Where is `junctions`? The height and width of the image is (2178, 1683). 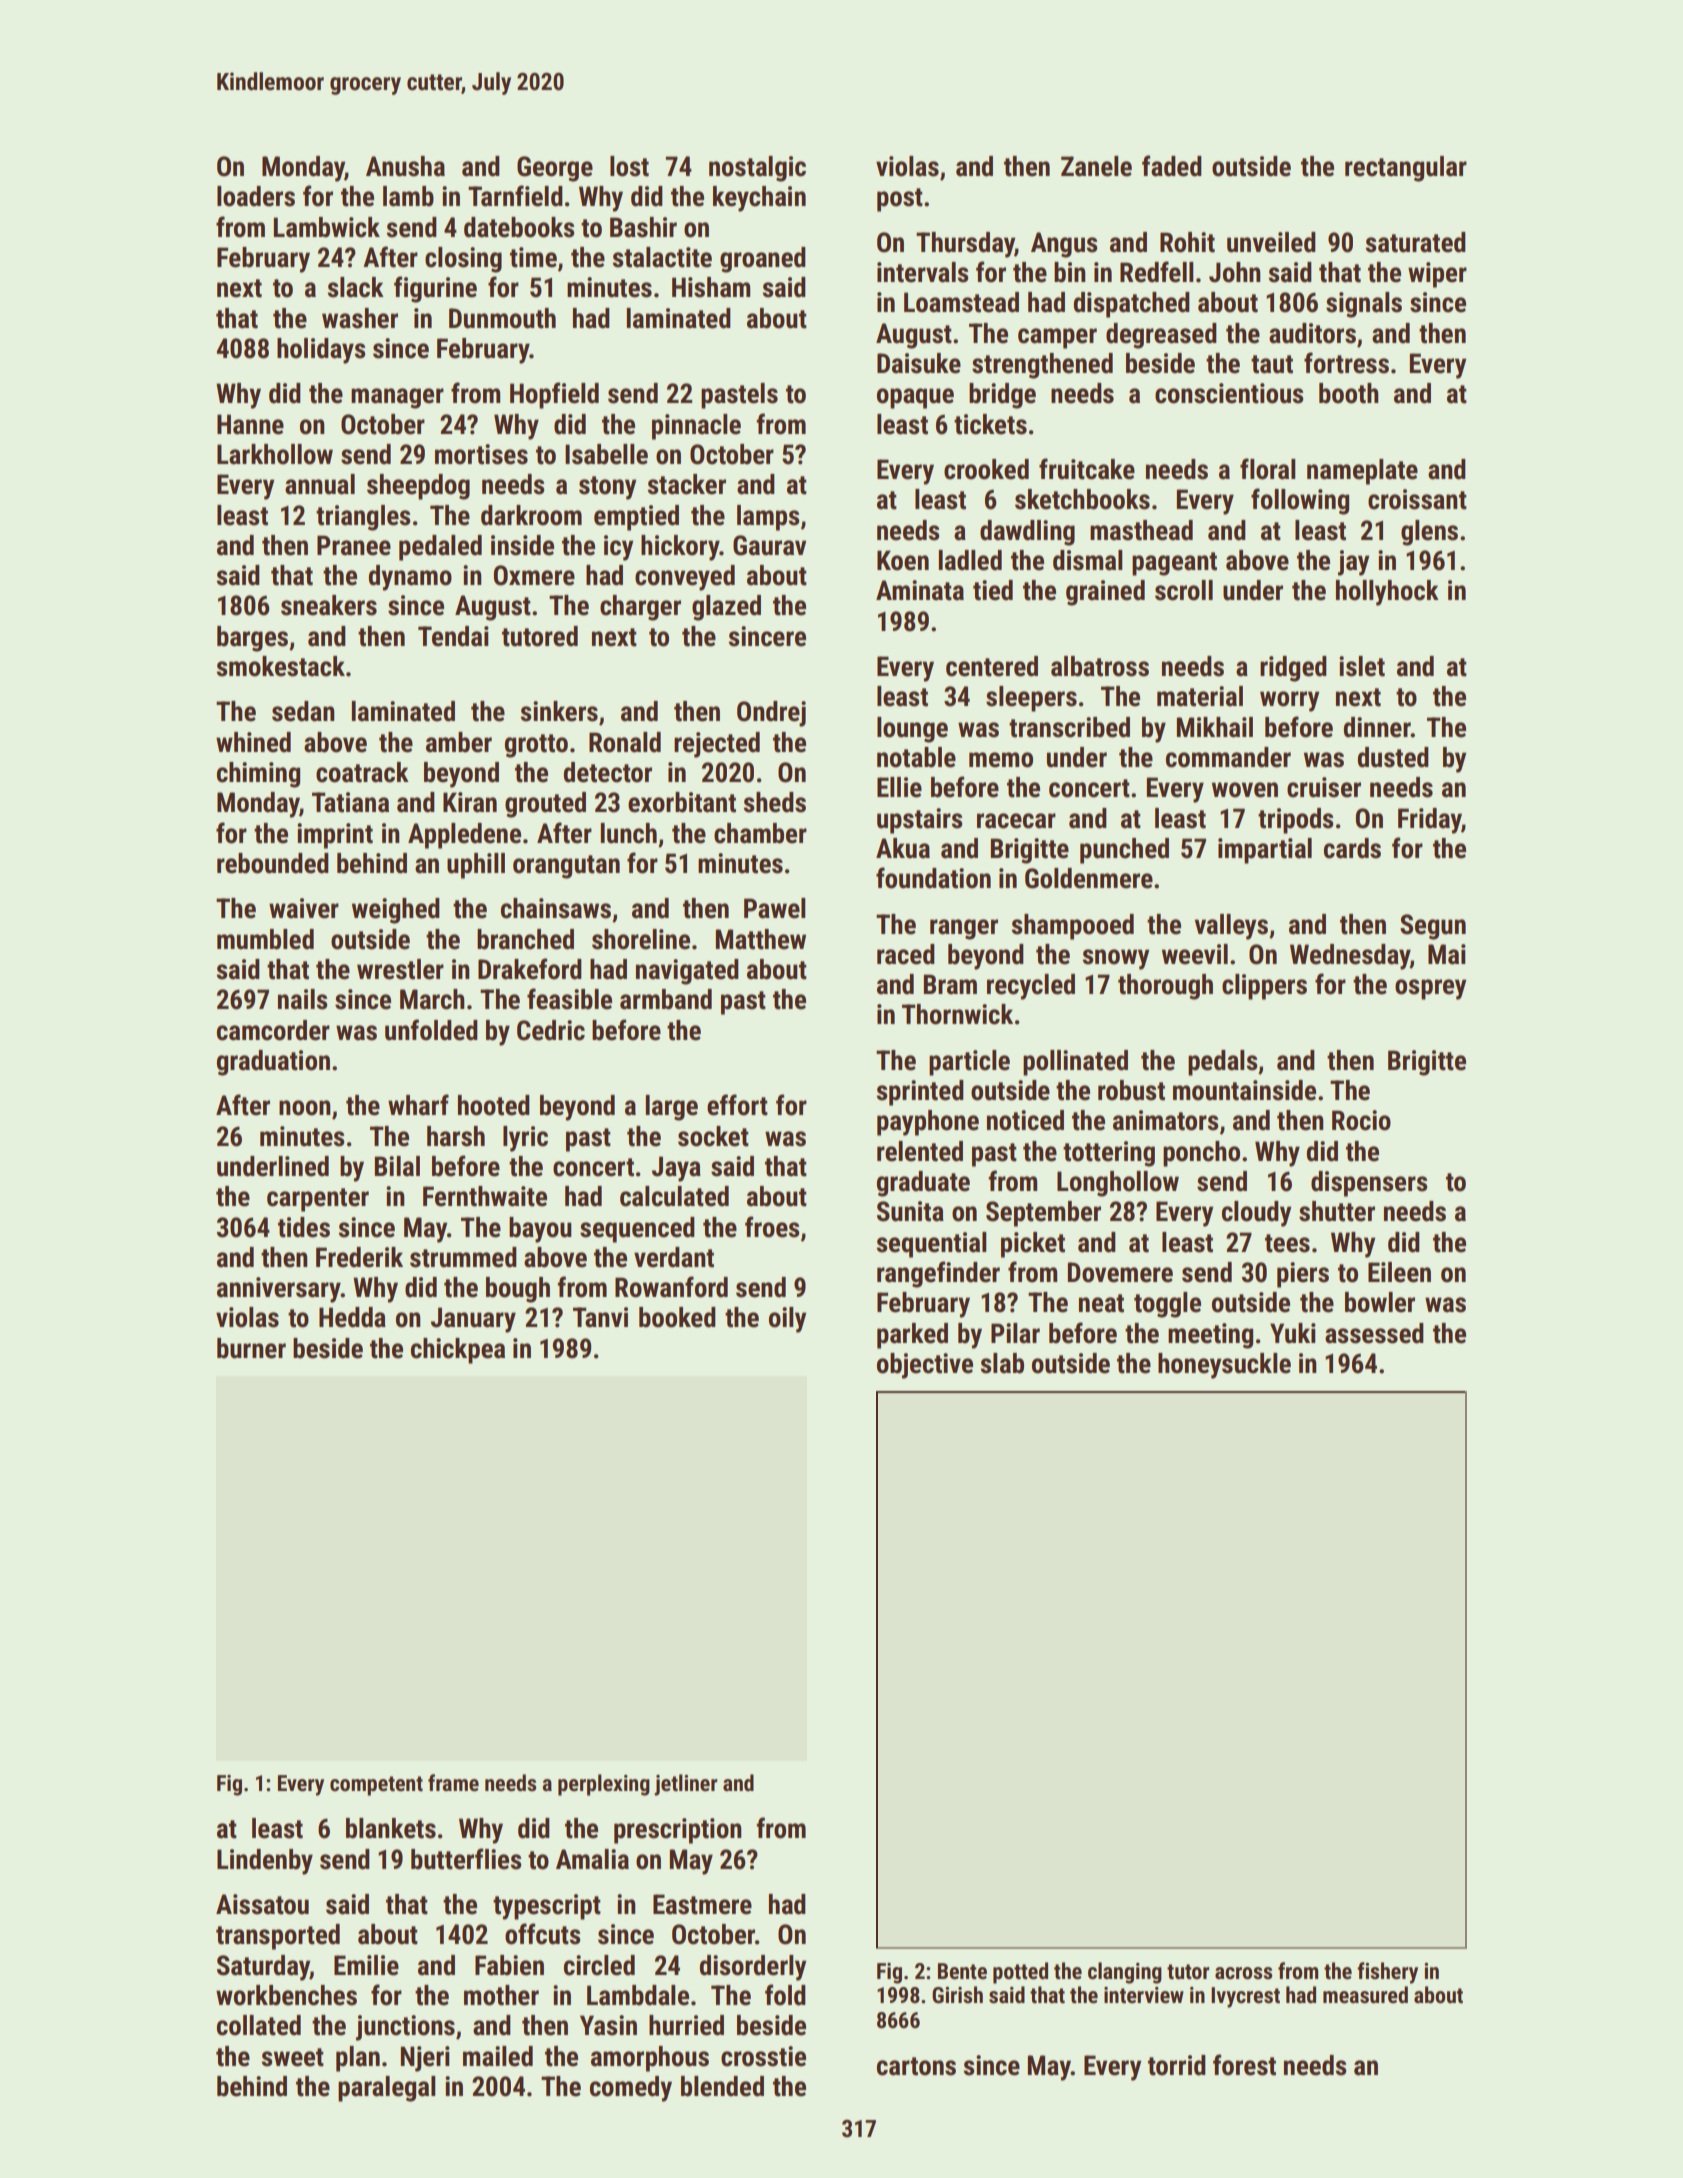 junctions is located at coordinates (405, 2028).
